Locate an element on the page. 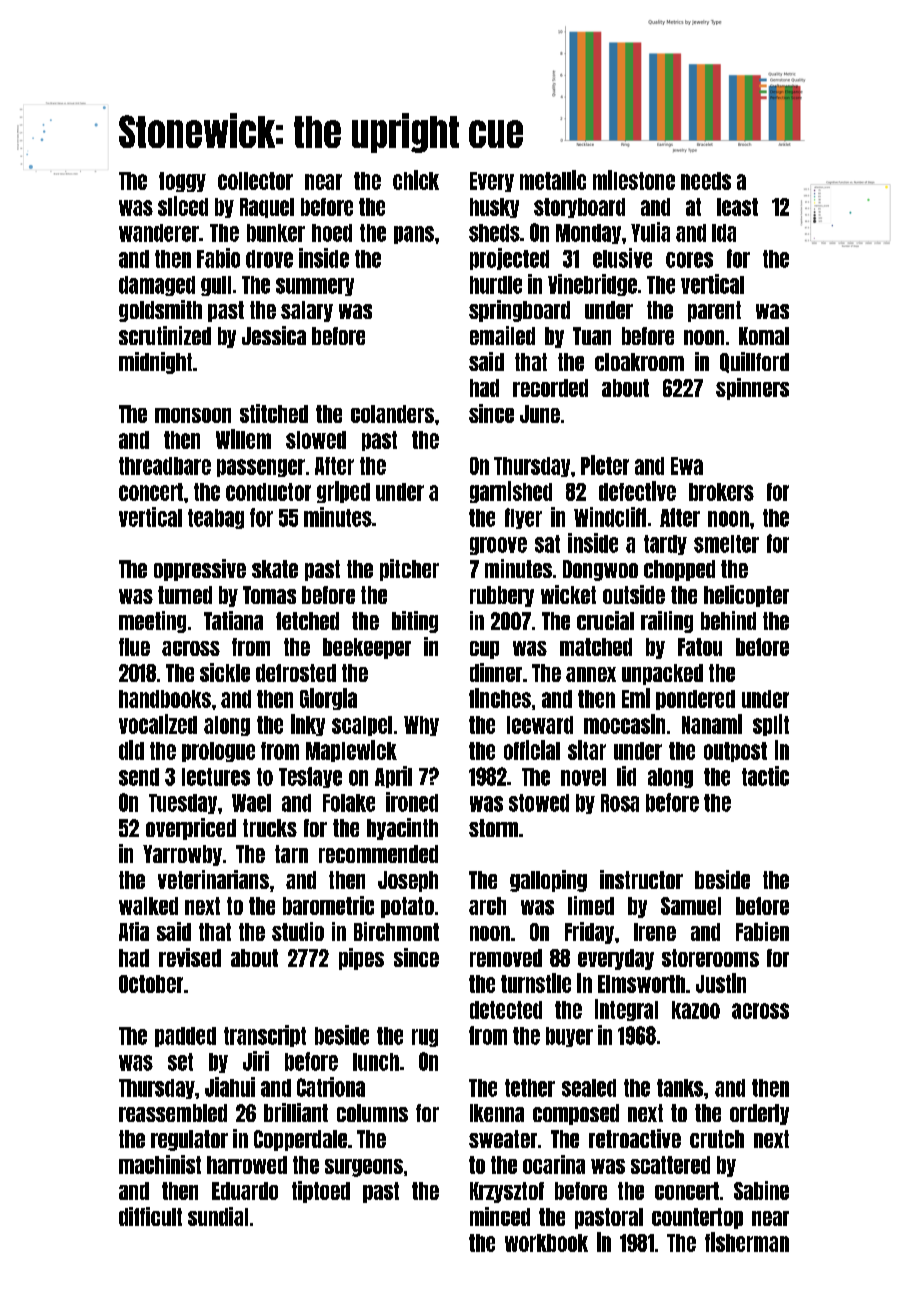  difficult is located at coordinates (150, 1216).
